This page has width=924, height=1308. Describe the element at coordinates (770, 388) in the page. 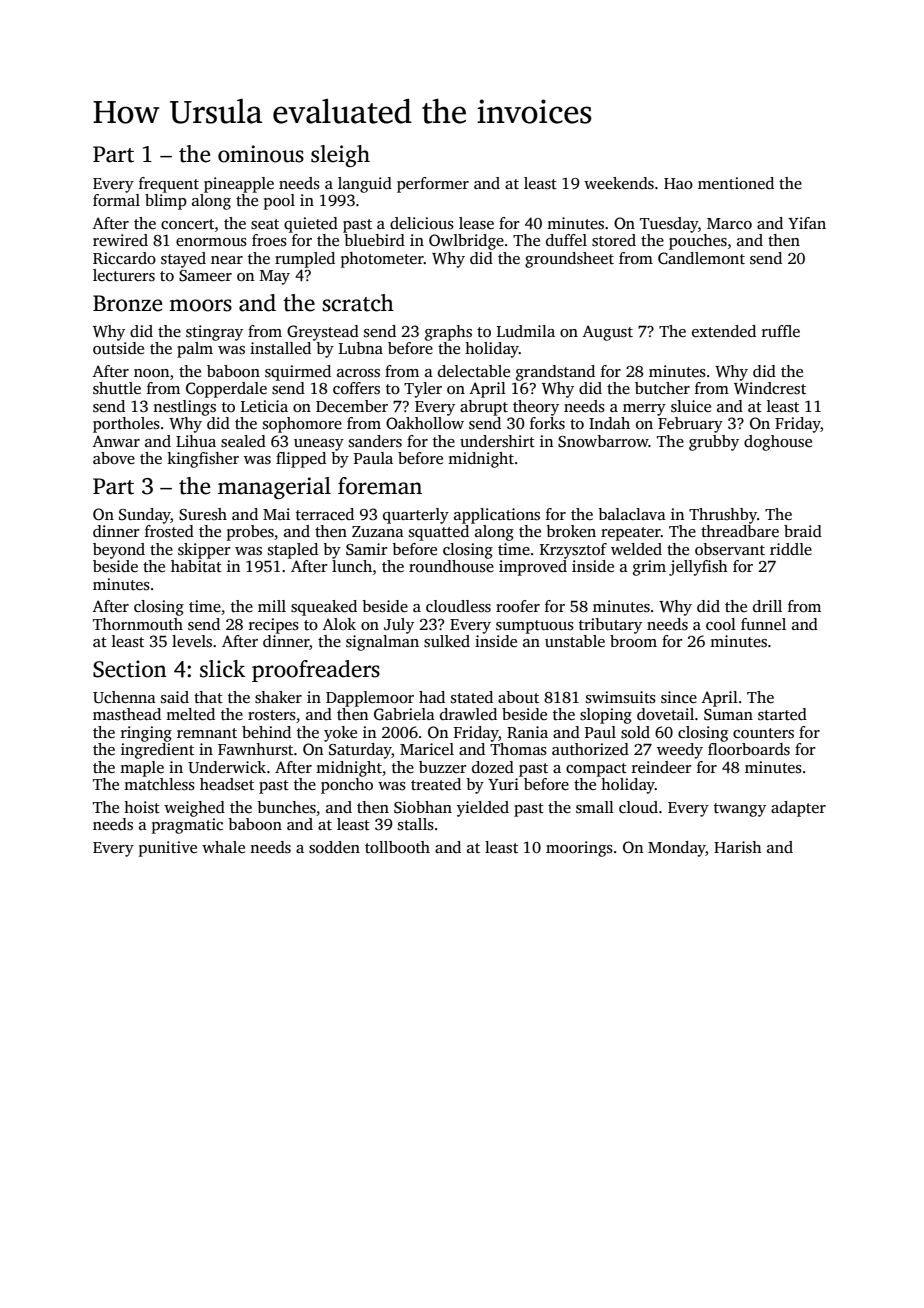

I see `Windcrest` at that location.
